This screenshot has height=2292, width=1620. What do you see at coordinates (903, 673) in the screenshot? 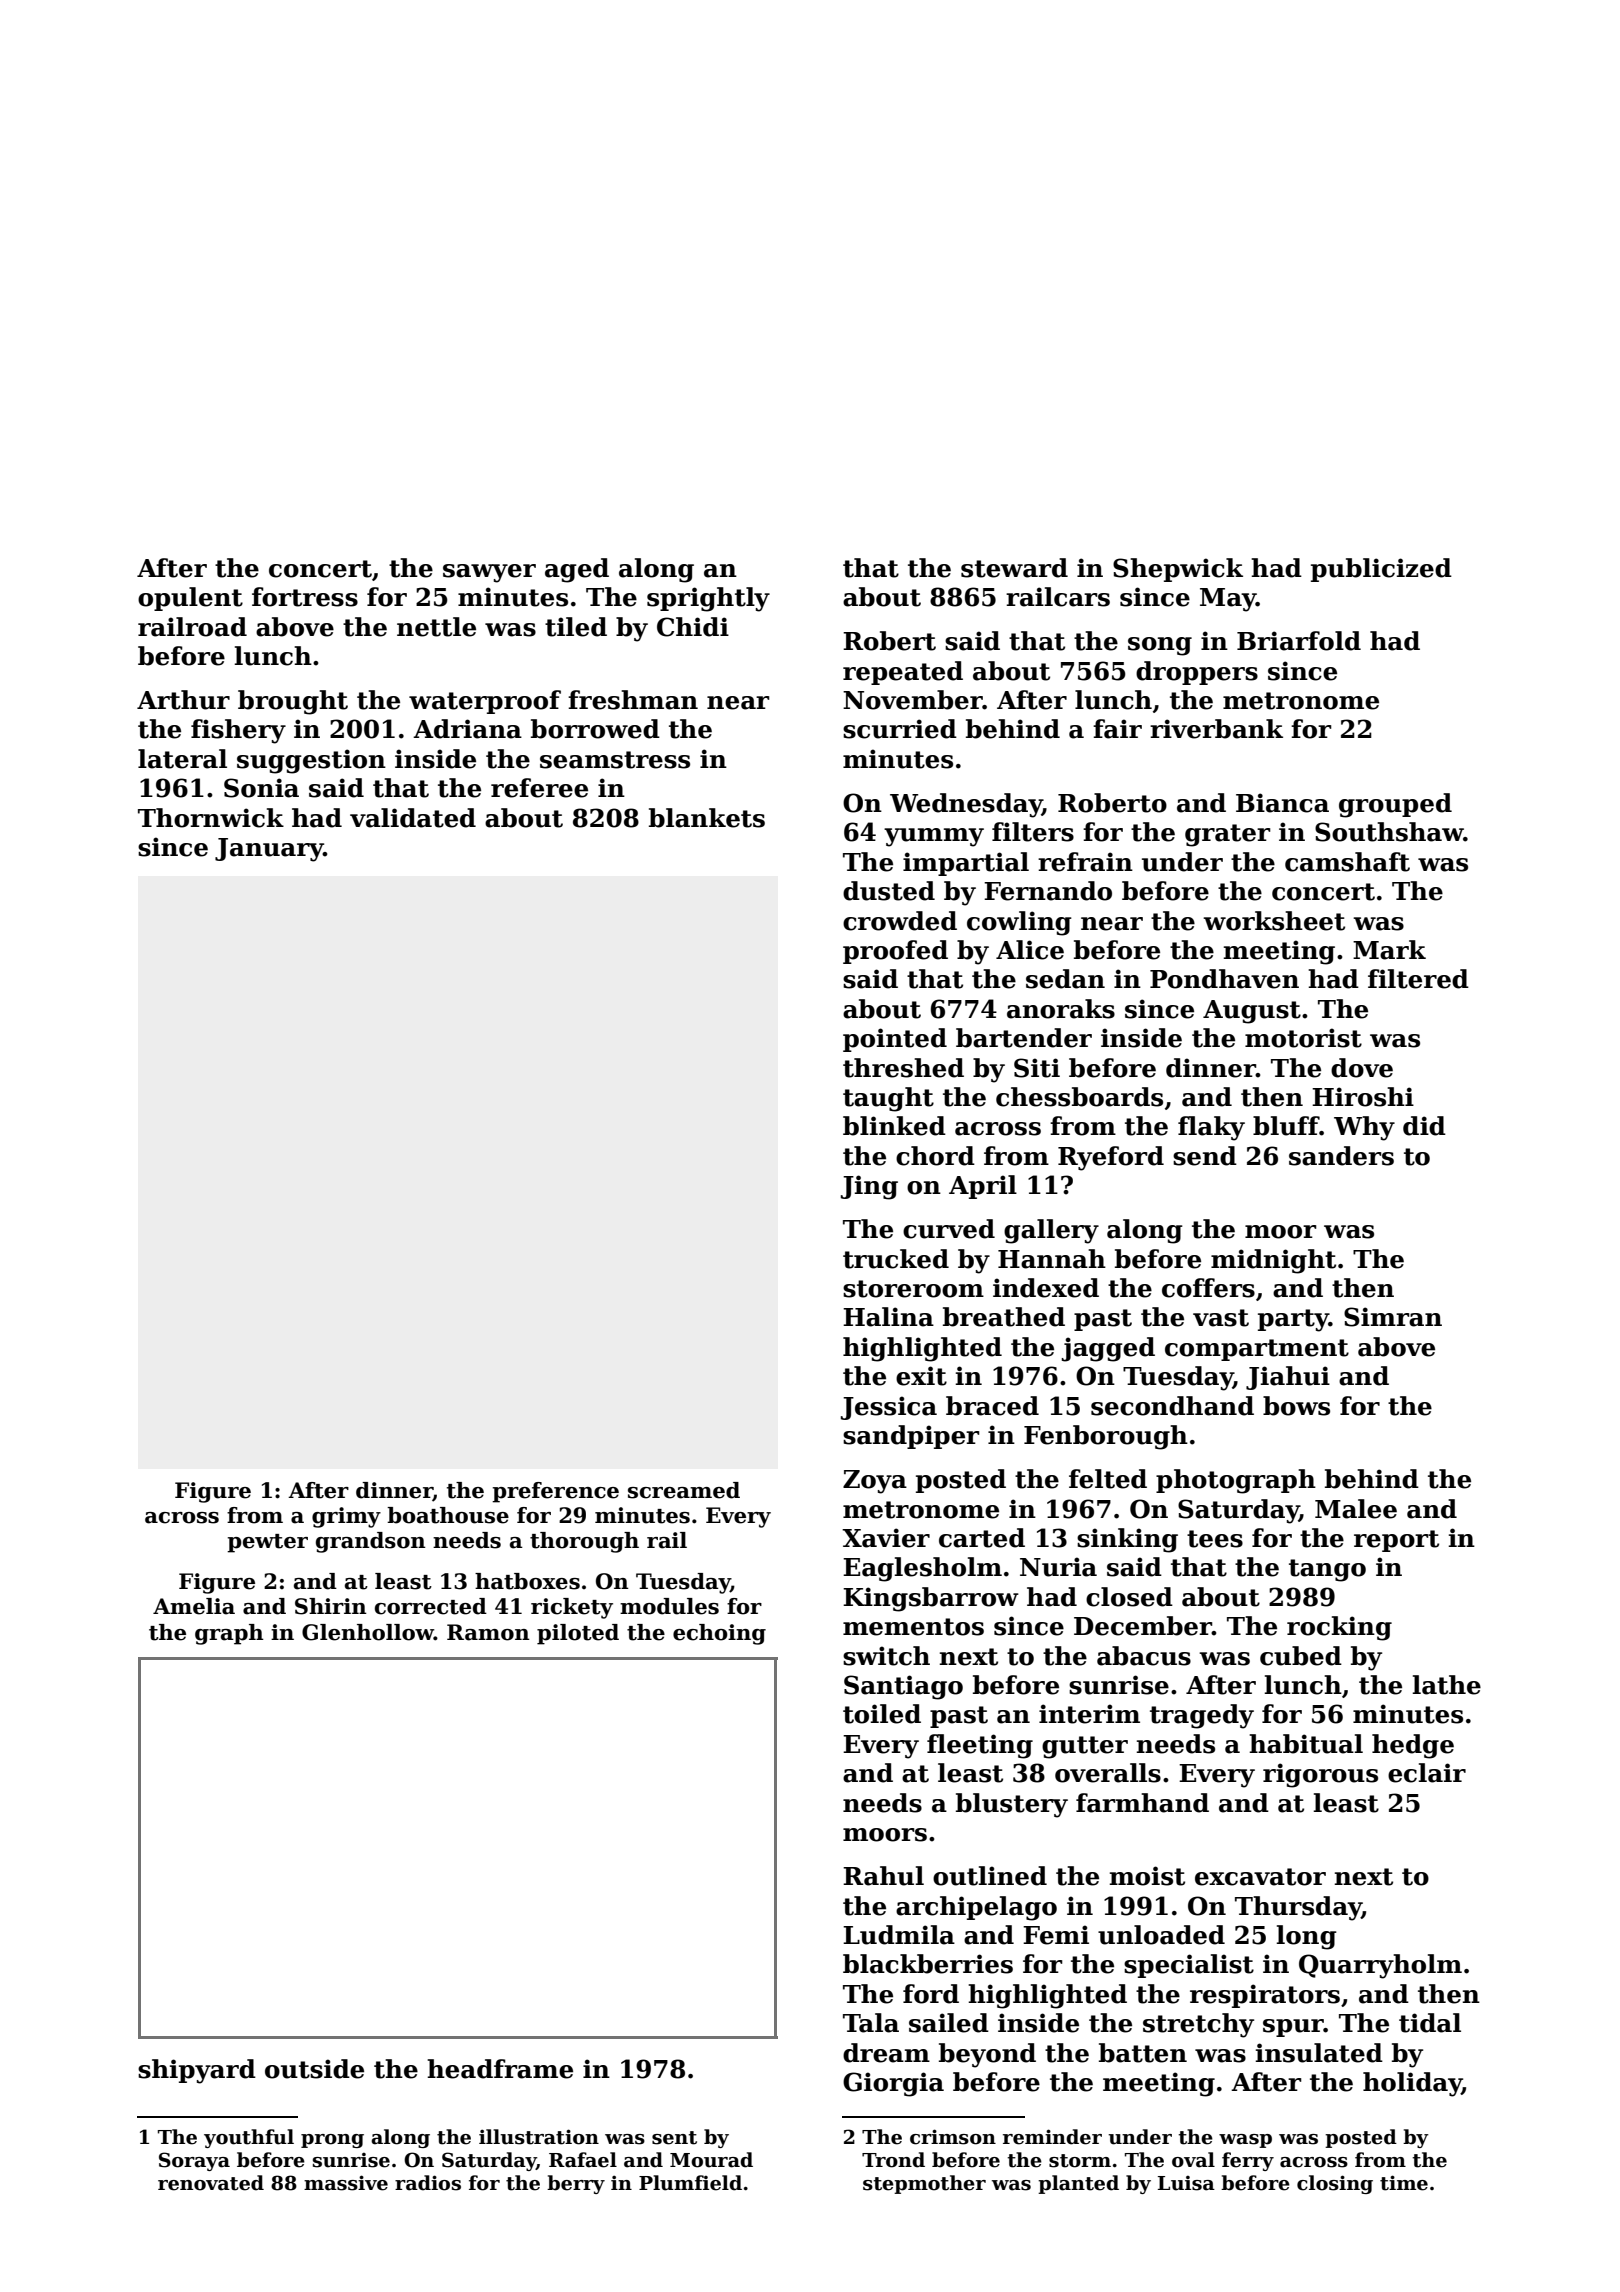
I see `repeated` at bounding box center [903, 673].
